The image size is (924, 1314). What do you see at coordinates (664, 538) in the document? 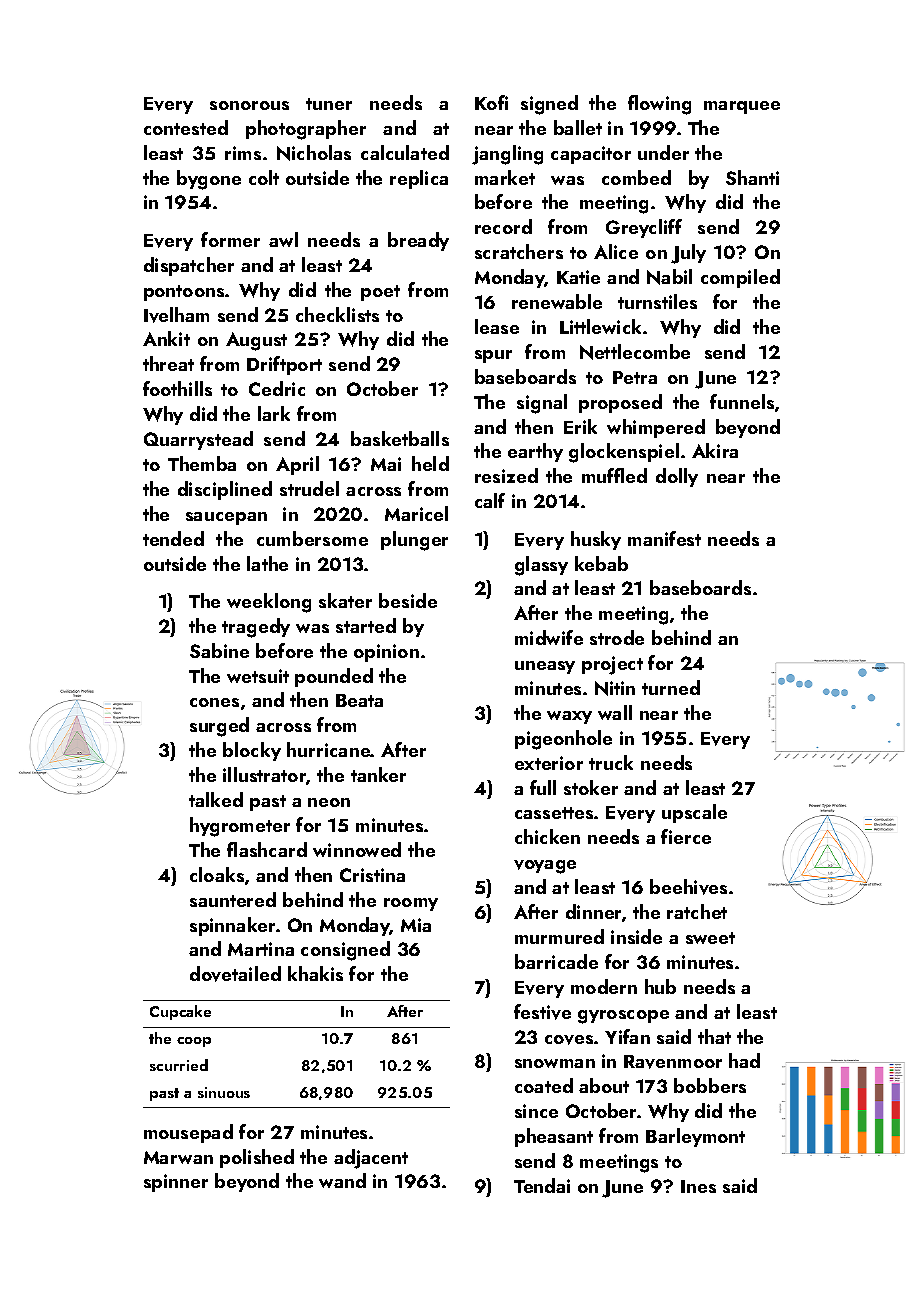
I see `manifest` at bounding box center [664, 538].
